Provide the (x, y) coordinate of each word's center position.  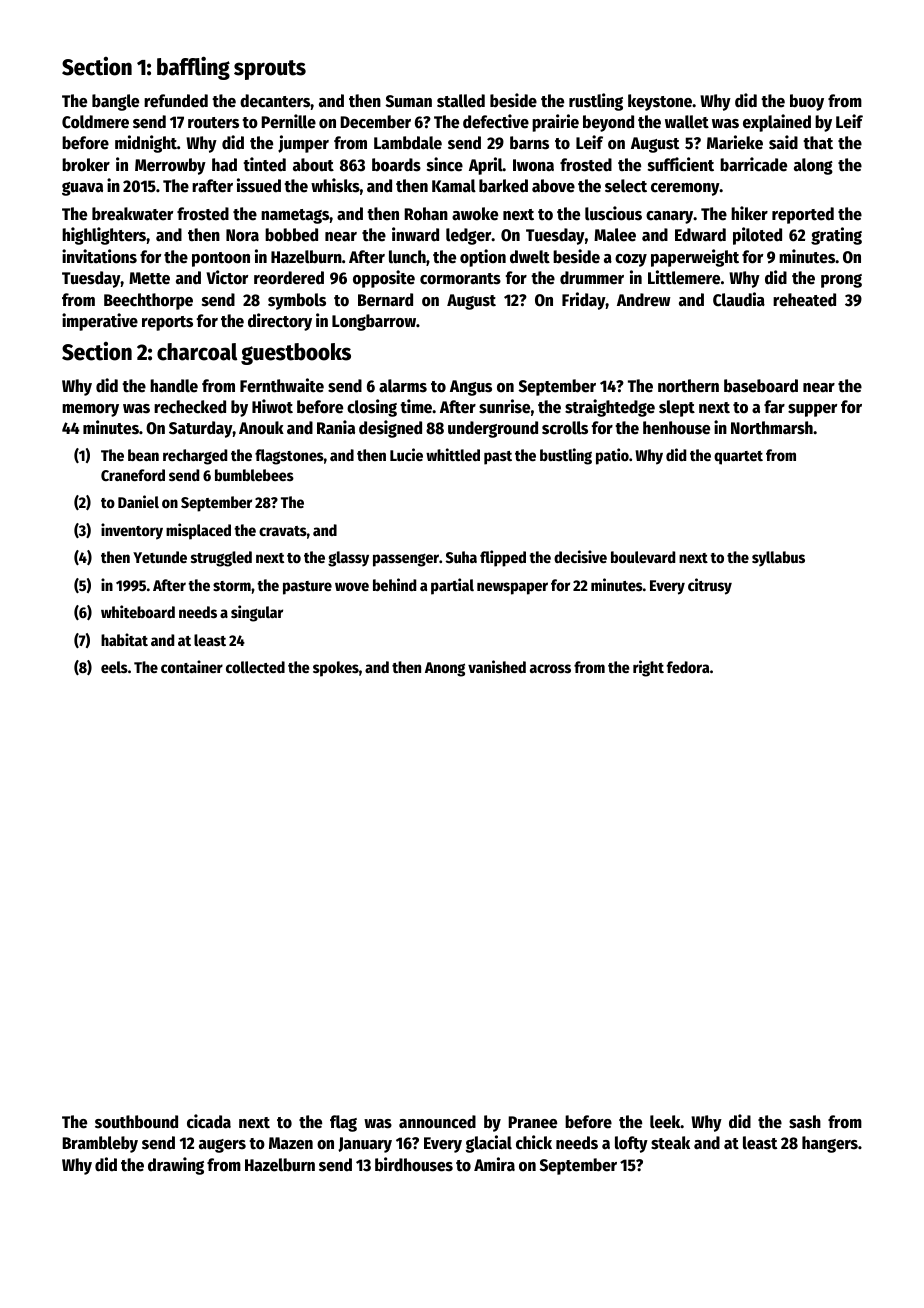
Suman (409, 101)
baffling (193, 68)
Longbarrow (374, 322)
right (648, 668)
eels (114, 667)
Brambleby (100, 1144)
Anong (445, 669)
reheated (804, 300)
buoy (807, 102)
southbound (136, 1122)
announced (437, 1122)
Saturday (201, 429)
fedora (688, 667)
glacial (489, 1144)
